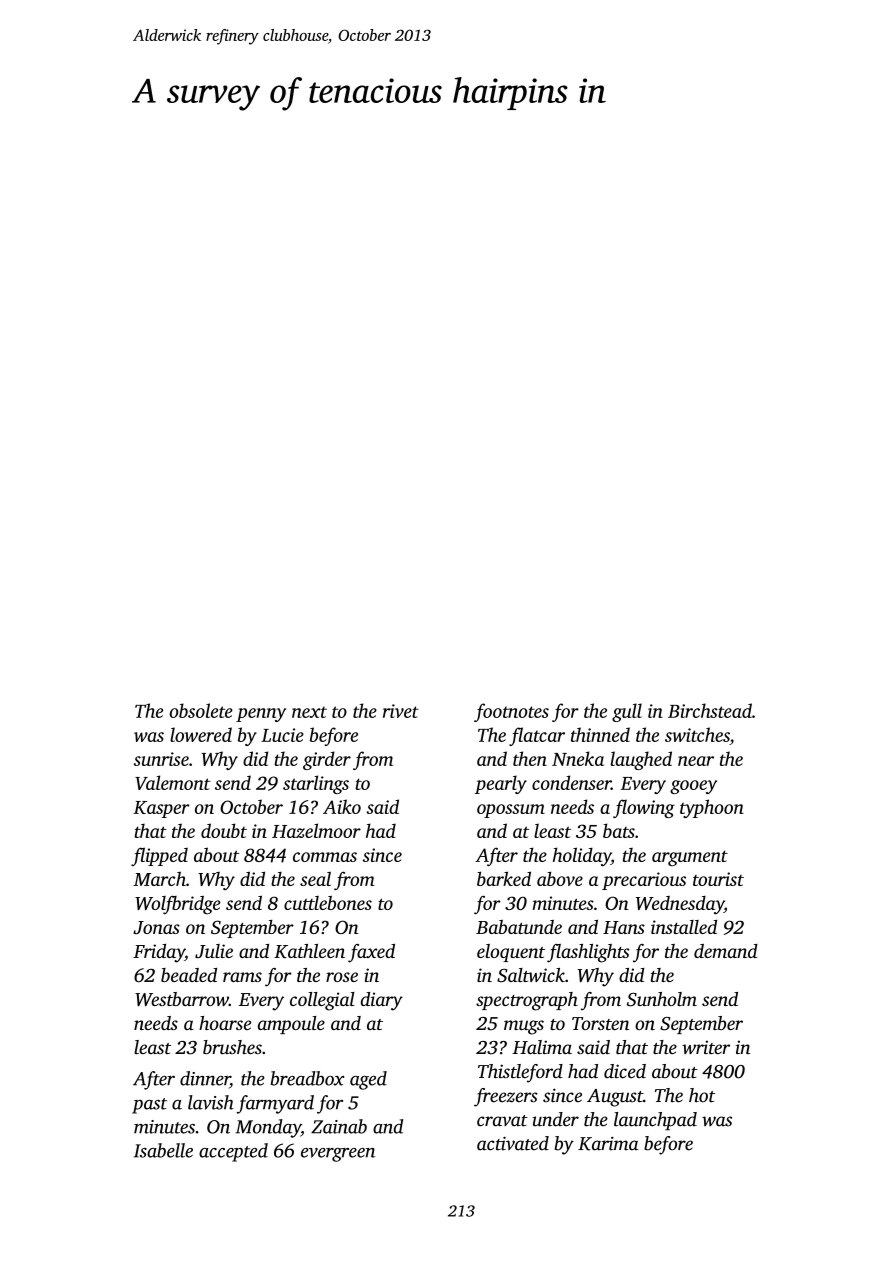  Describe the element at coordinates (511, 712) in the screenshot. I see `footnotes` at that location.
